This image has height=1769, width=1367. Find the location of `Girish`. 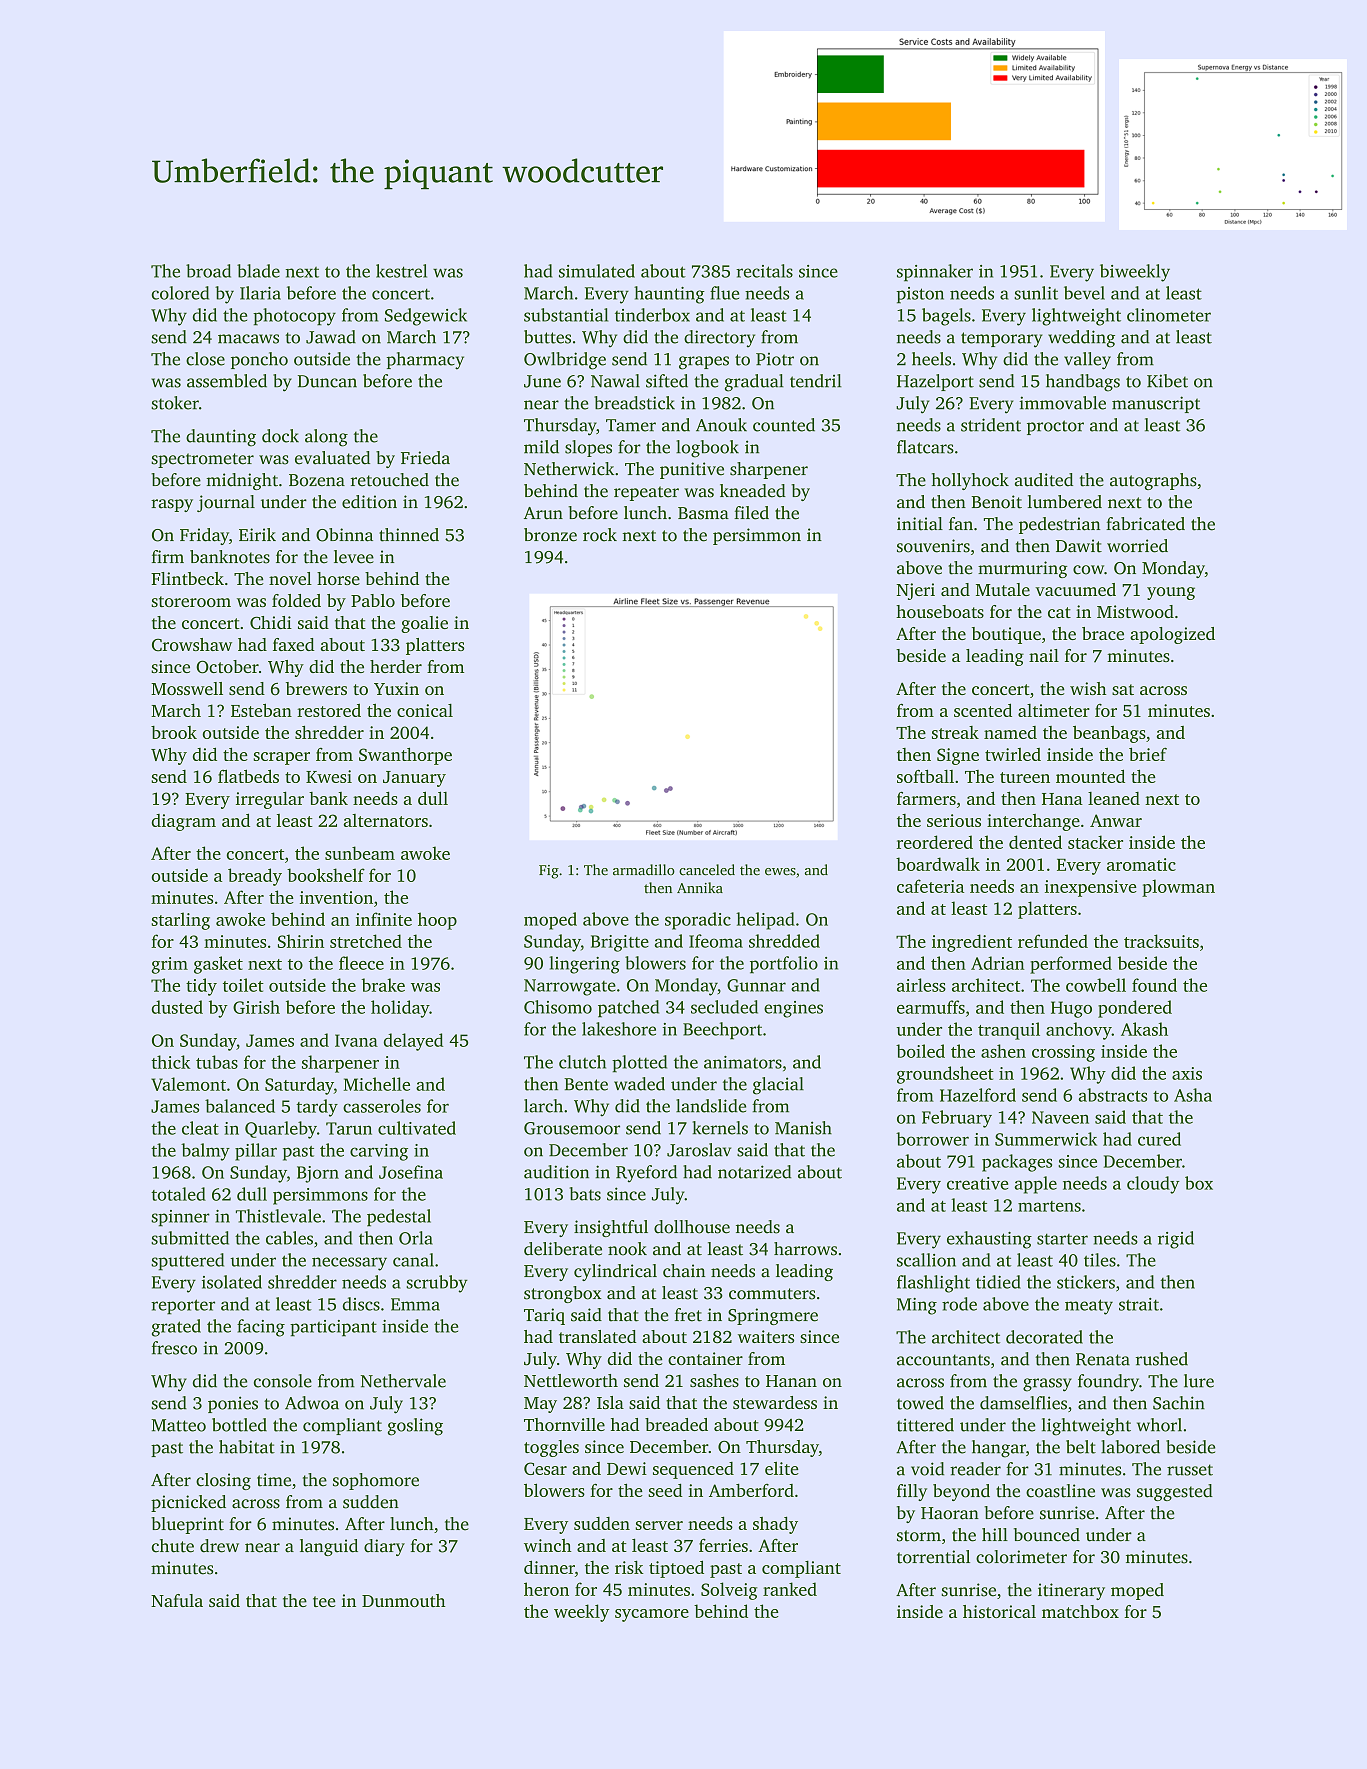

Girish is located at coordinates (256, 1007).
